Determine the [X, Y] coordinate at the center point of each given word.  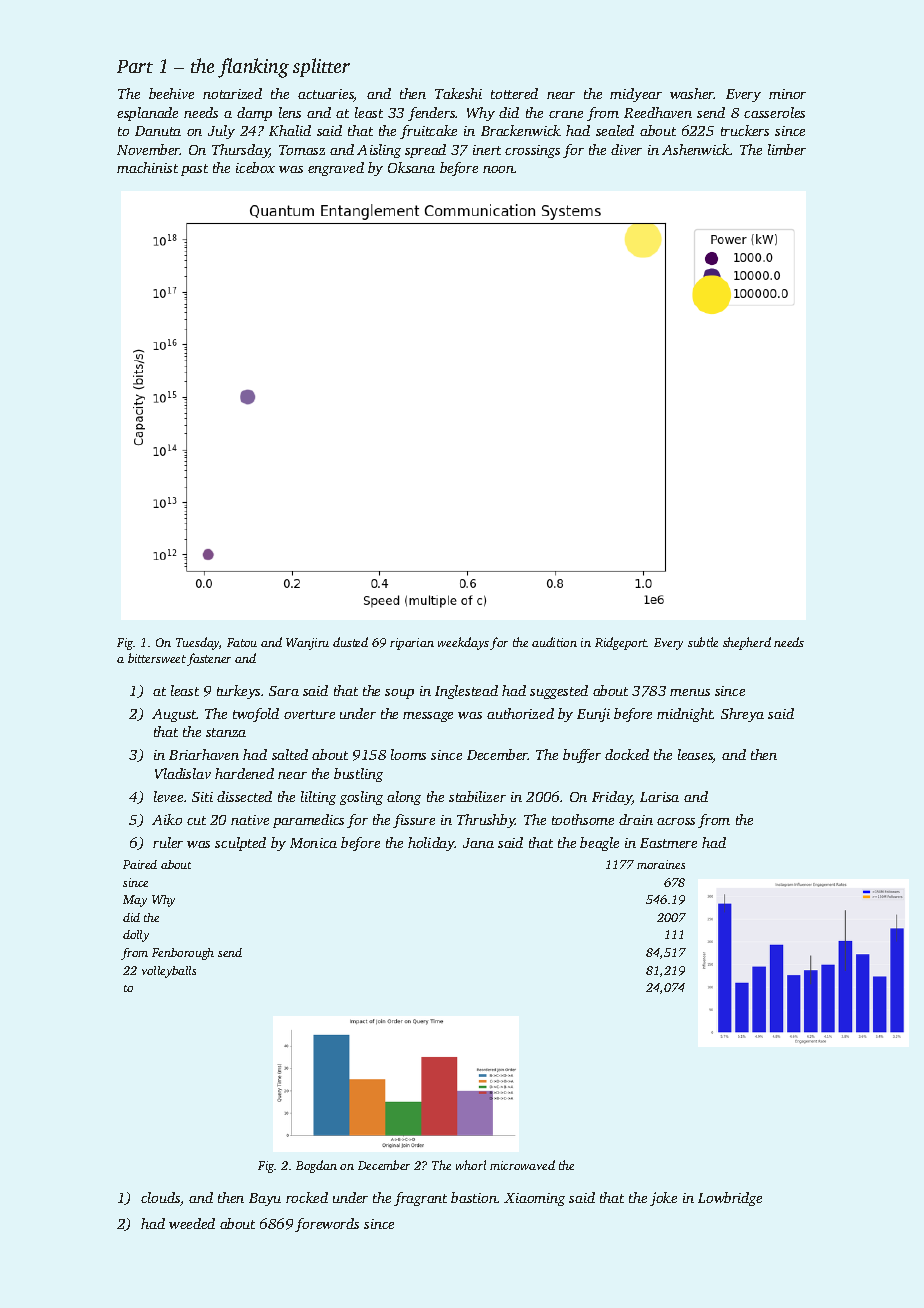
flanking [253, 68]
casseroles [774, 112]
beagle [599, 844]
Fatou [242, 642]
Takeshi [458, 93]
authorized [520, 713]
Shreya [742, 715]
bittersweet [157, 658]
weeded [192, 1223]
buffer [582, 756]
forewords [327, 1225]
